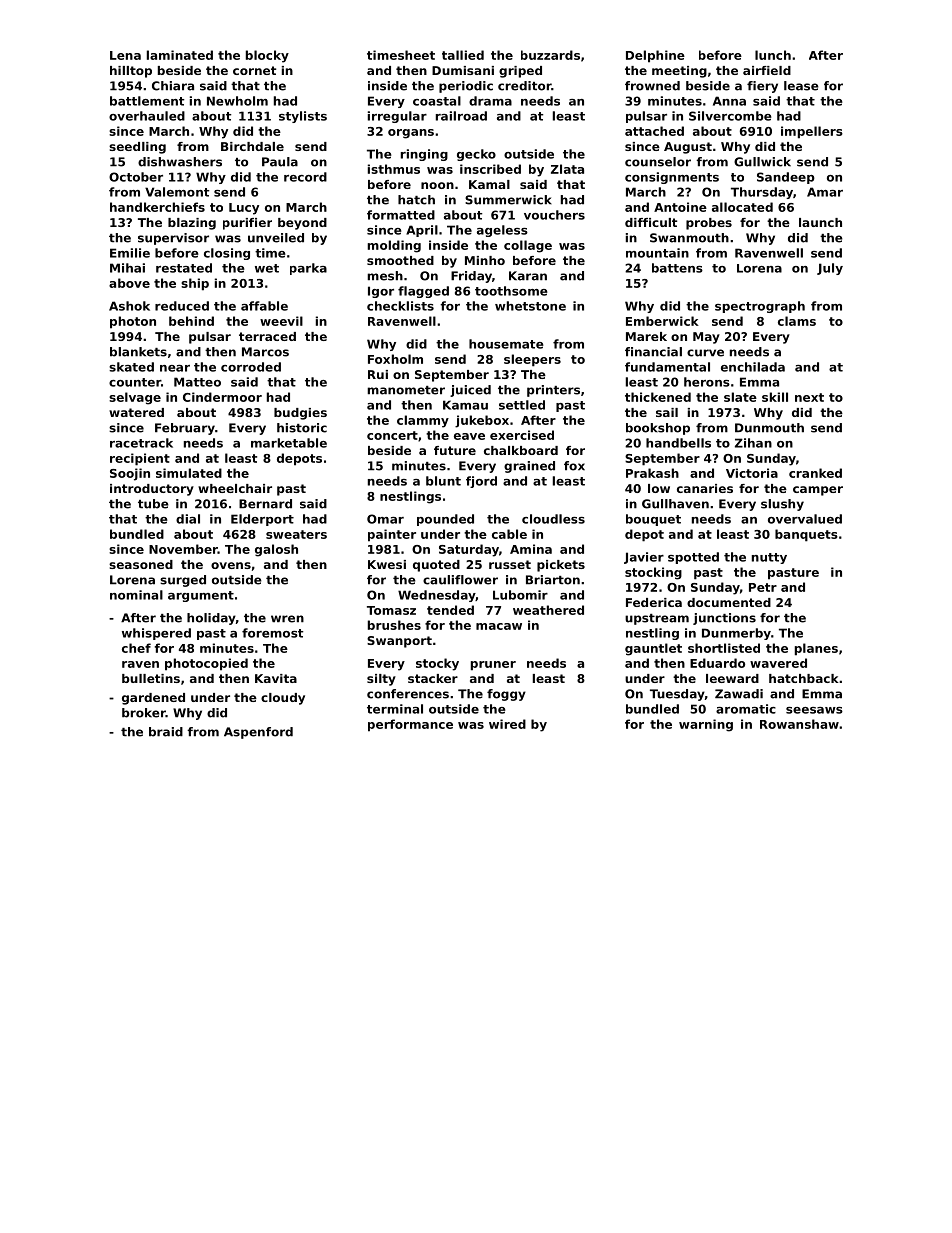  I want to click on stylists, so click(303, 117).
